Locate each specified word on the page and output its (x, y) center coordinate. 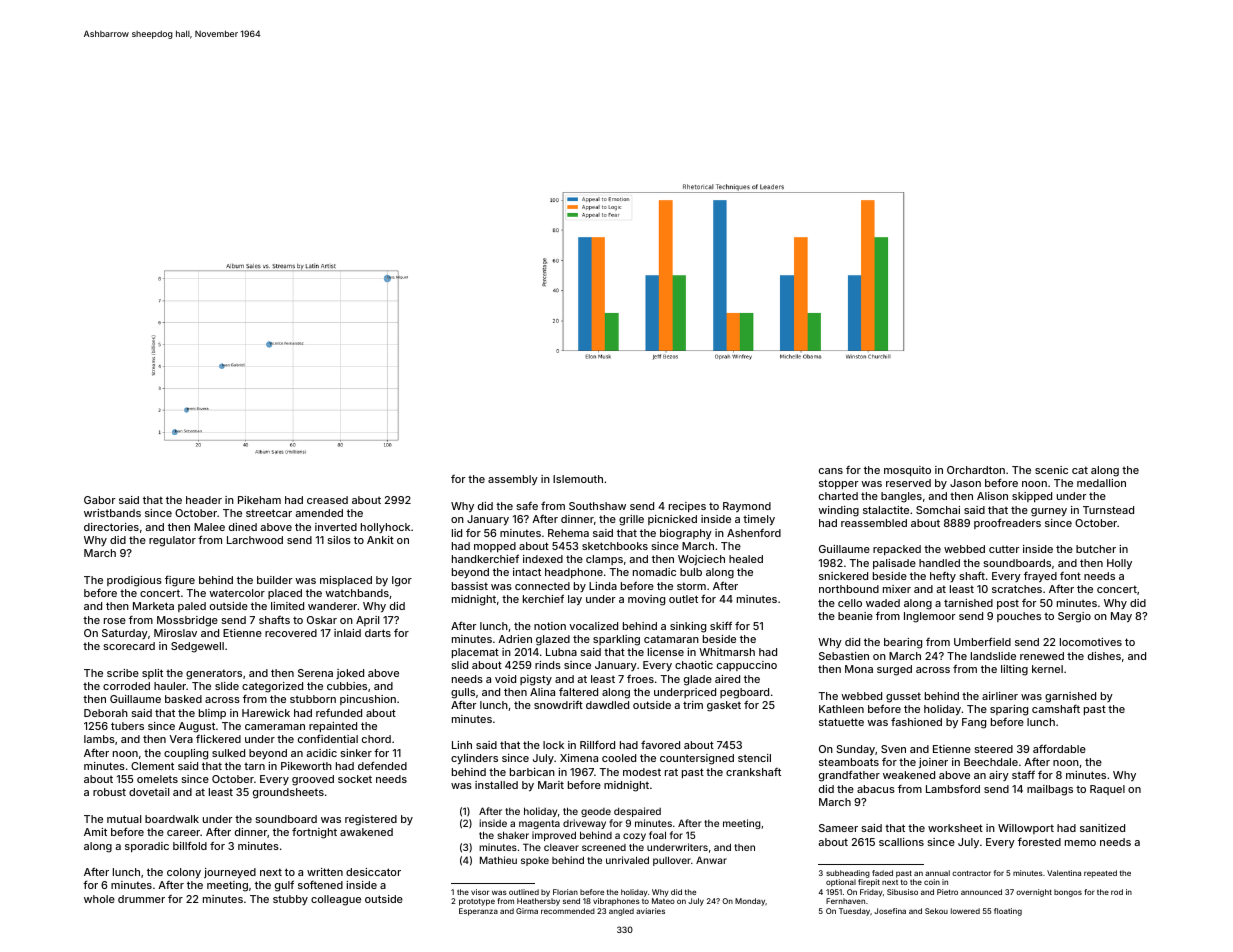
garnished (1070, 697)
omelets (157, 779)
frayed (1040, 576)
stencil (754, 758)
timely (759, 520)
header (204, 500)
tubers (127, 726)
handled (939, 563)
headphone (574, 573)
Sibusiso (902, 892)
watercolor (237, 593)
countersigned (697, 759)
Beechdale (991, 762)
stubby (290, 900)
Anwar (711, 860)
